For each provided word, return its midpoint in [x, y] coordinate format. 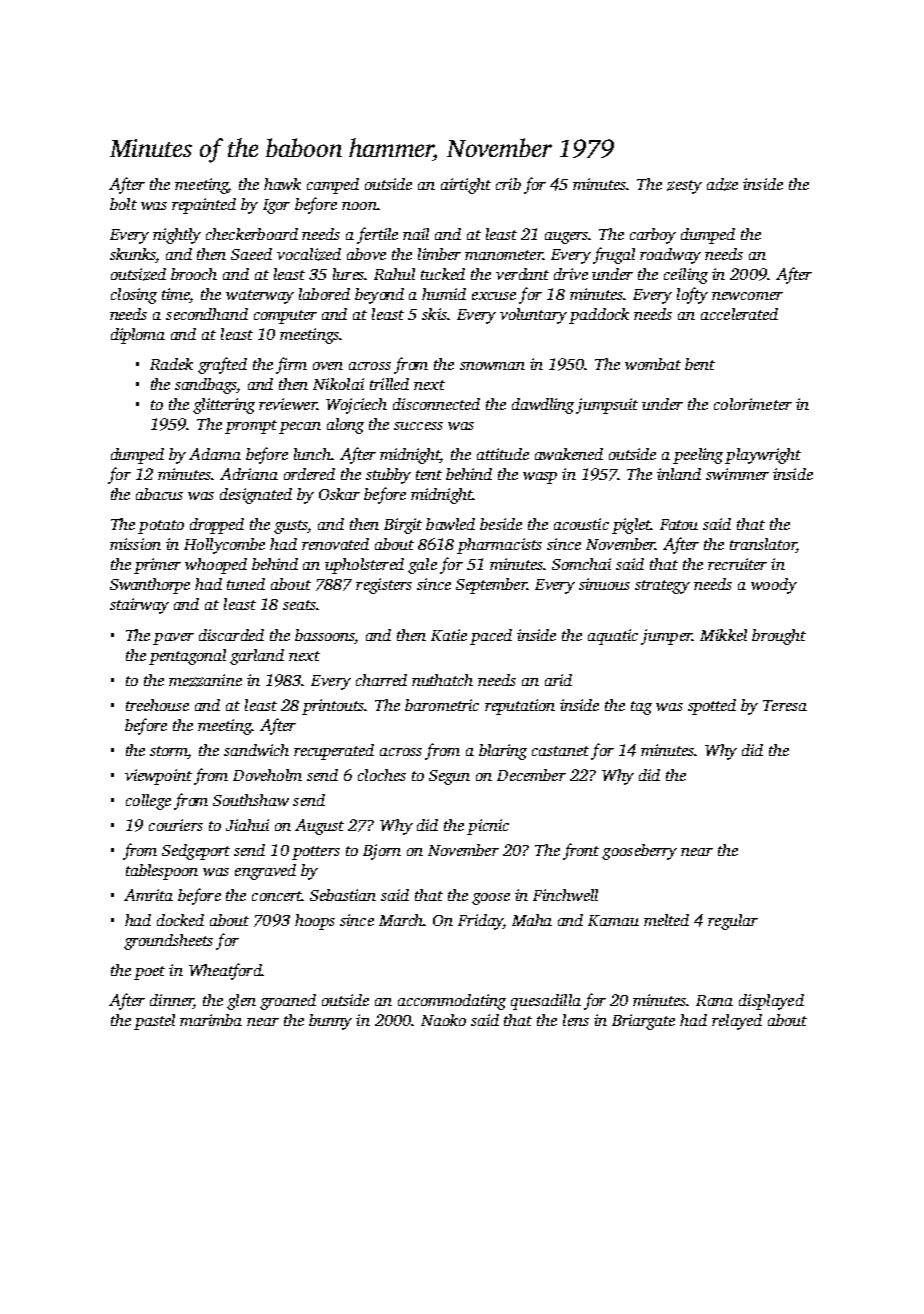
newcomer [747, 296]
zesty [684, 187]
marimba [211, 1020]
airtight [466, 186]
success [418, 426]
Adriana [249, 474]
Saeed [251, 254]
